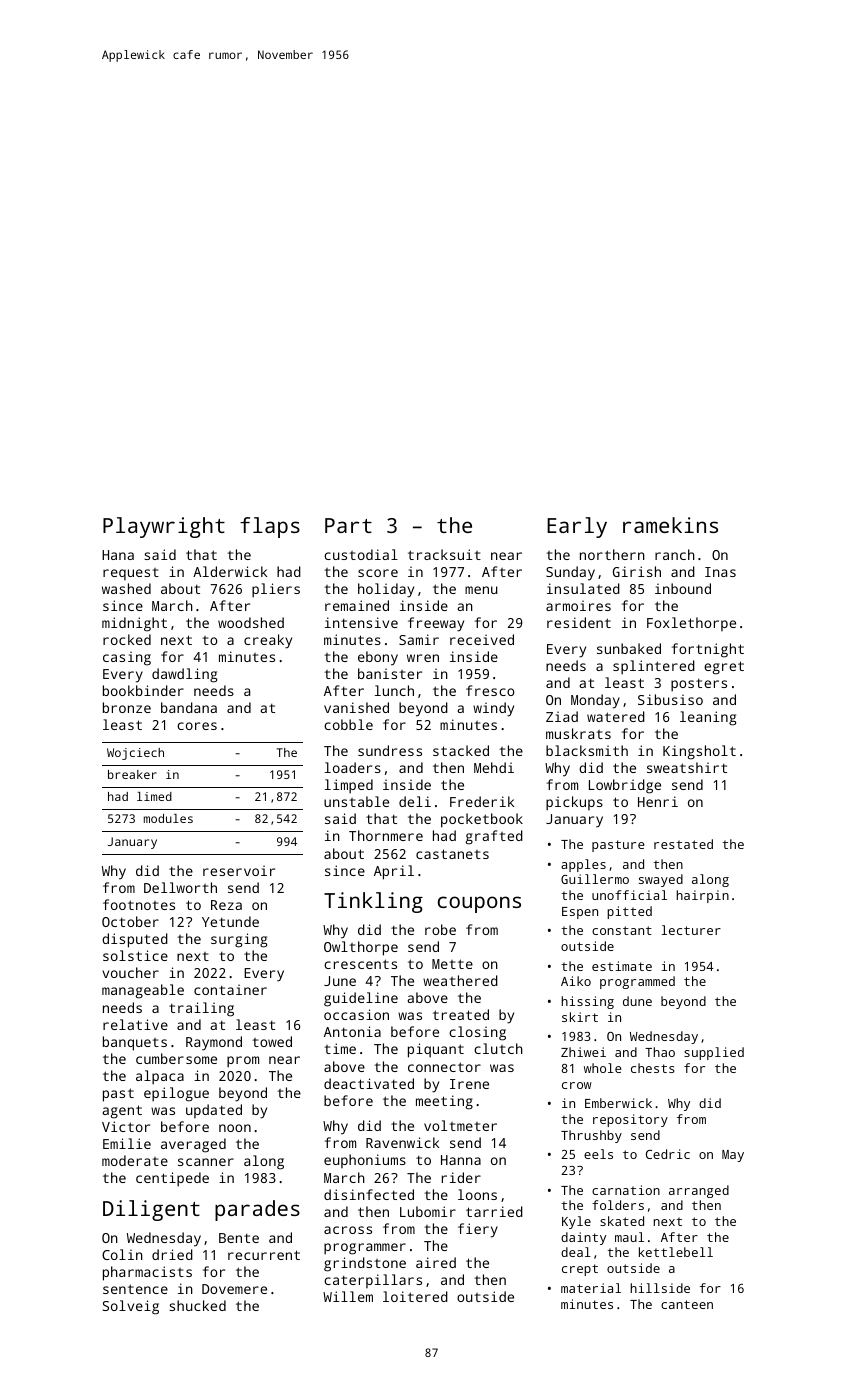  What do you see at coordinates (653, 1068) in the screenshot?
I see `chests` at bounding box center [653, 1068].
